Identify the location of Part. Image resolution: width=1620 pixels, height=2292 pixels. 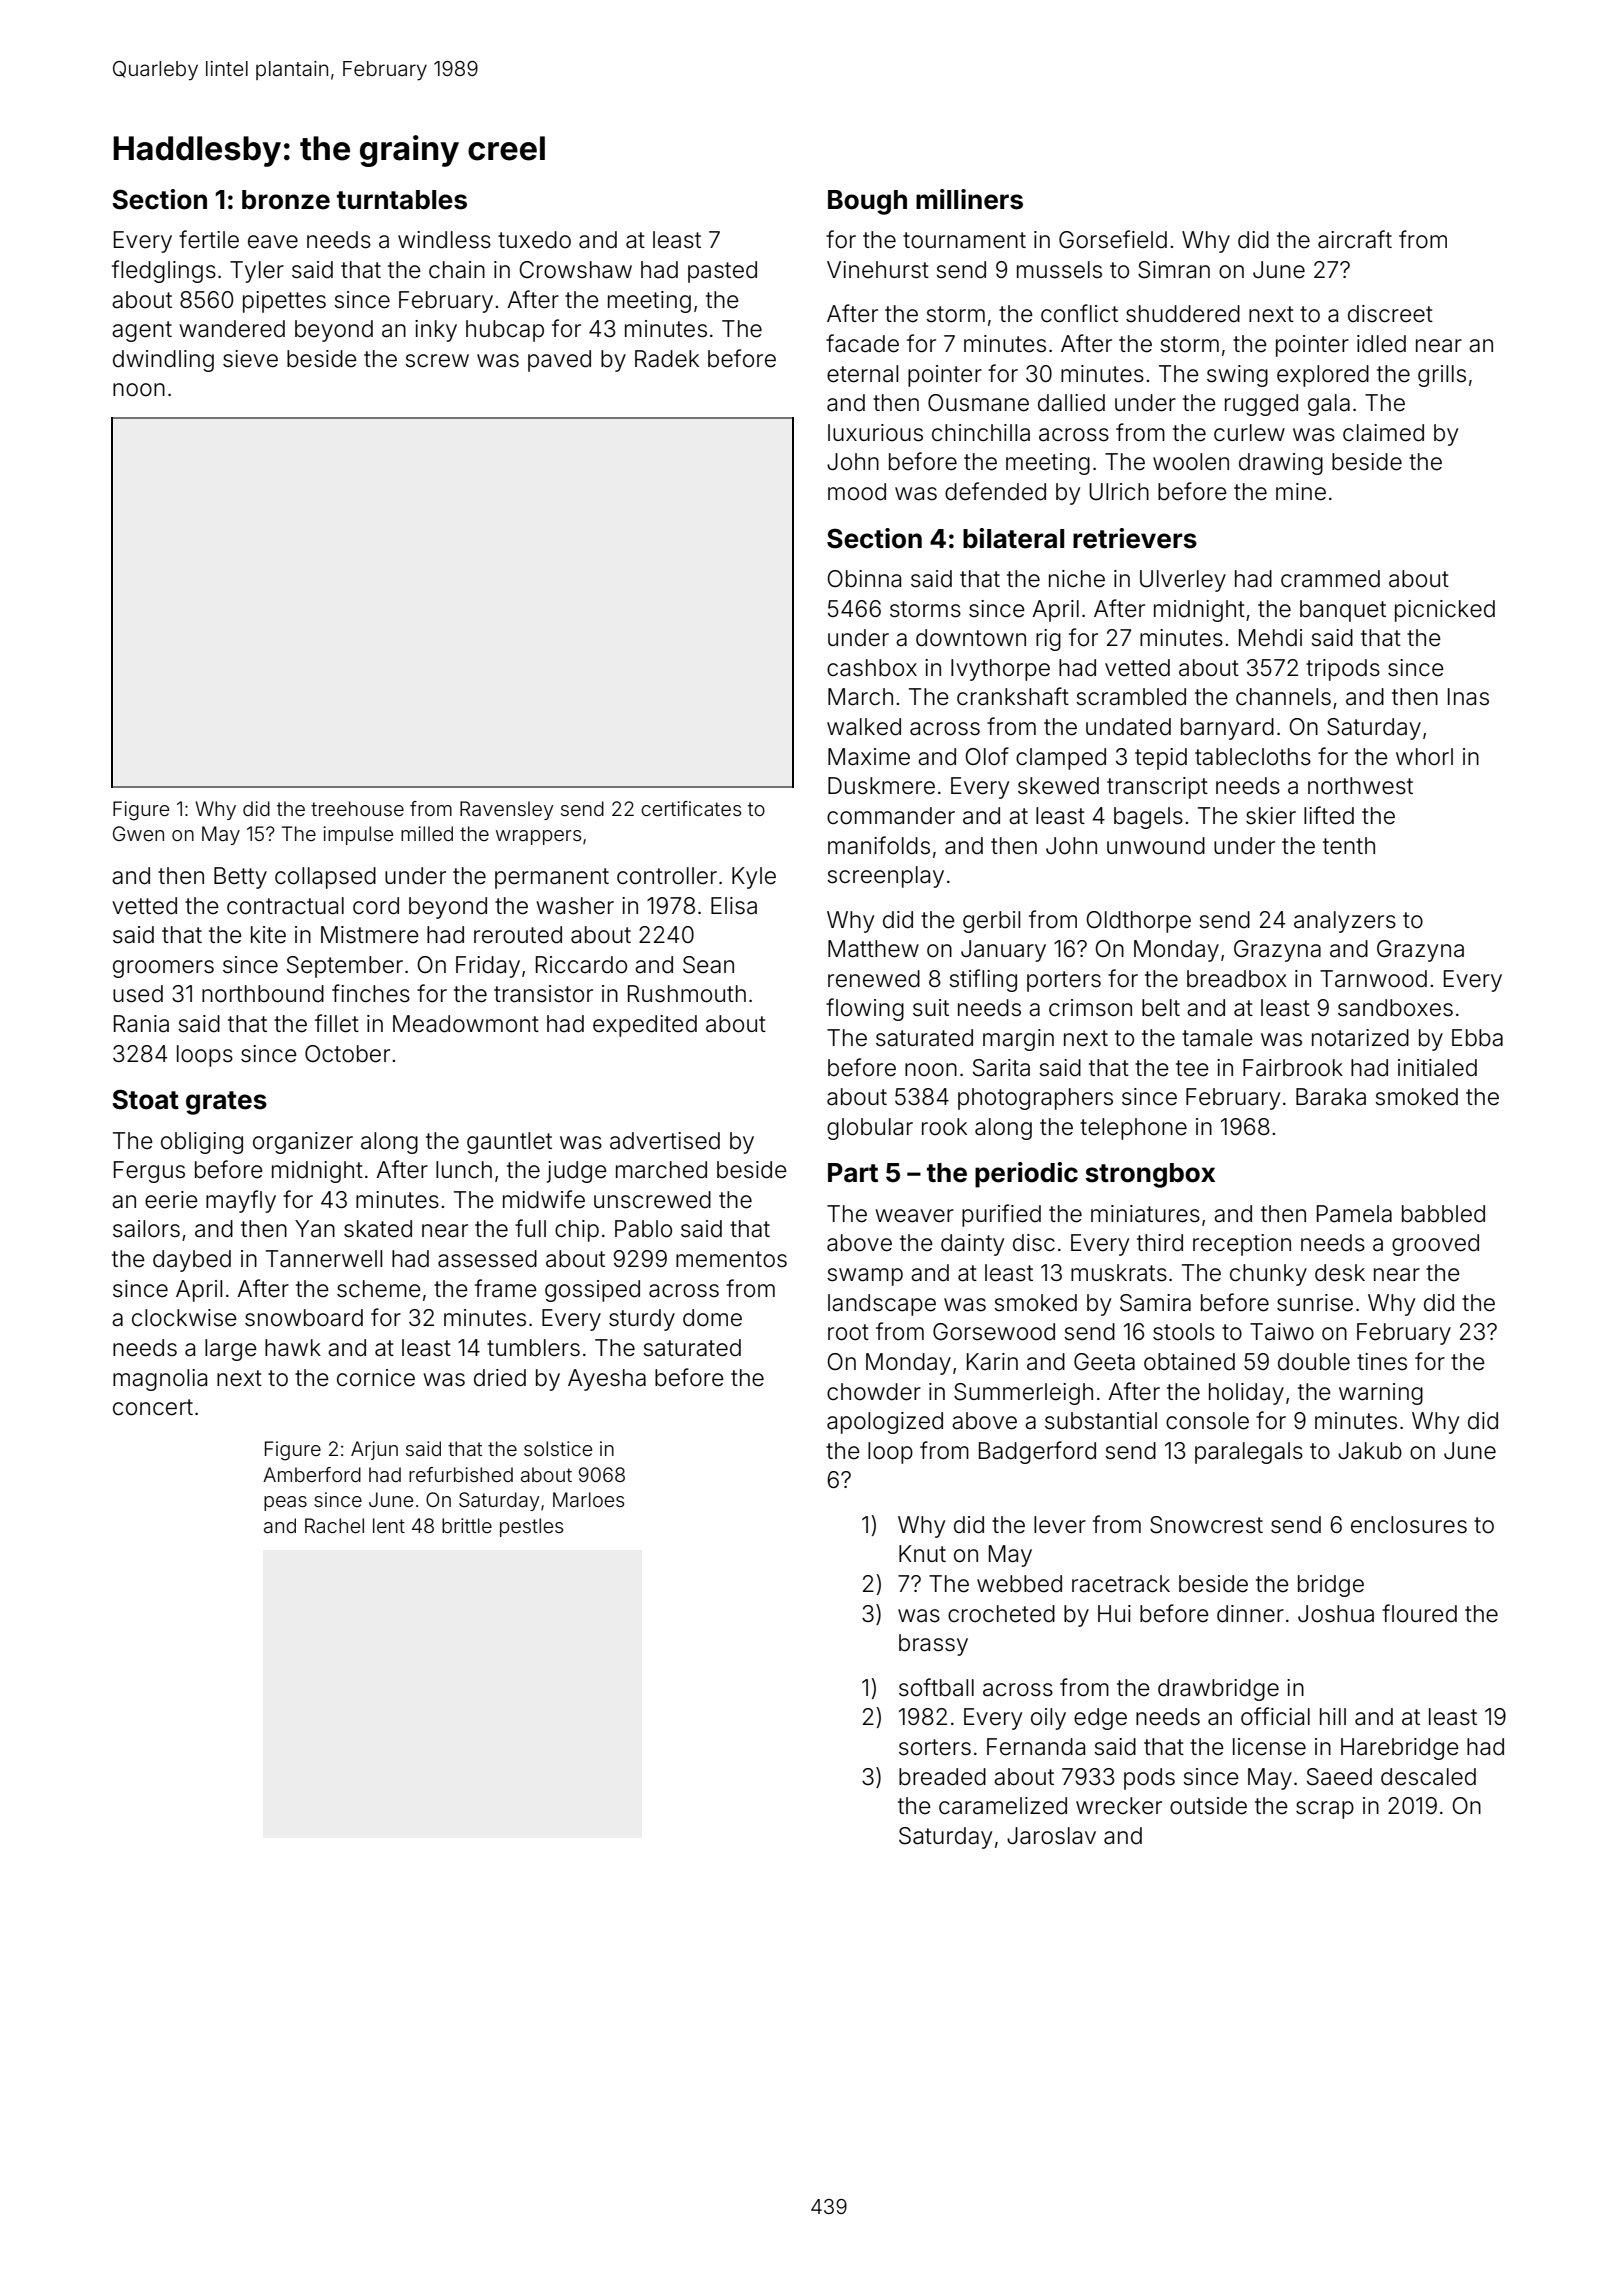
(853, 1173).
